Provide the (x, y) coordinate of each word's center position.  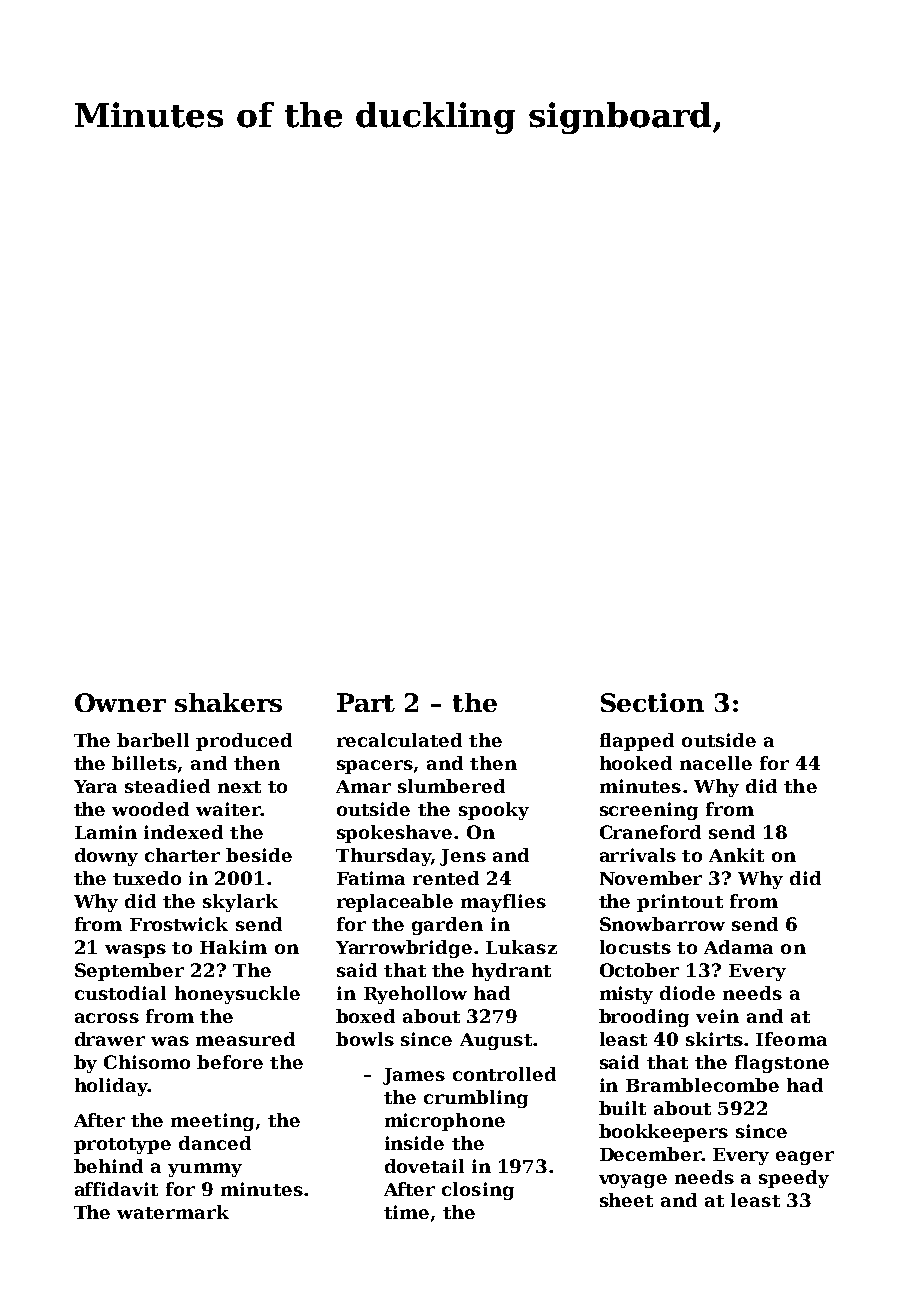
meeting (212, 1122)
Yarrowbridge (404, 949)
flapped (637, 742)
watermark (173, 1212)
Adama (738, 947)
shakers (228, 702)
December (651, 1154)
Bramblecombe (702, 1085)
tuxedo (147, 878)
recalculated (399, 740)
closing (478, 1191)
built (622, 1108)
